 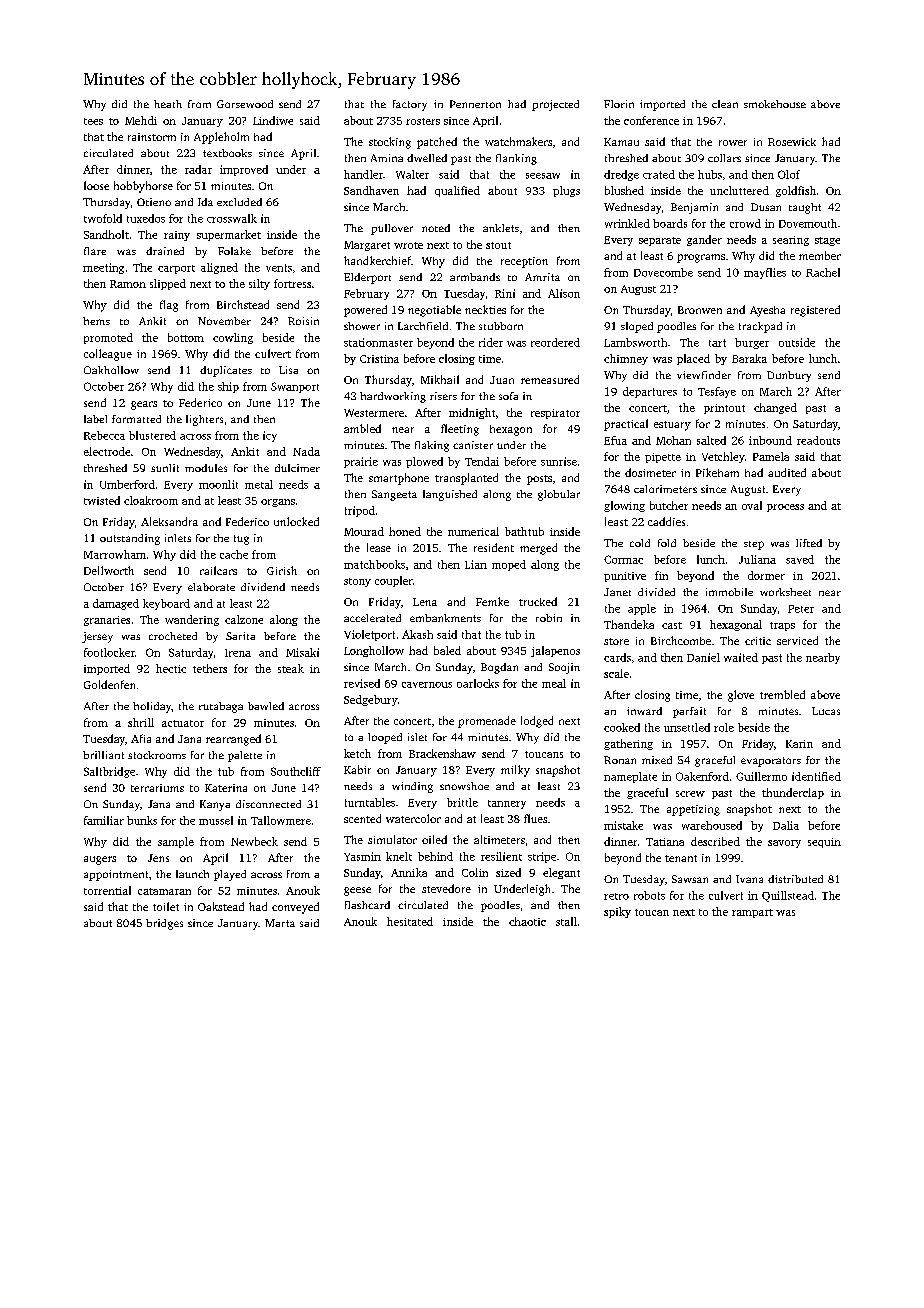 What do you see at coordinates (106, 234) in the screenshot?
I see `Sandholt` at bounding box center [106, 234].
